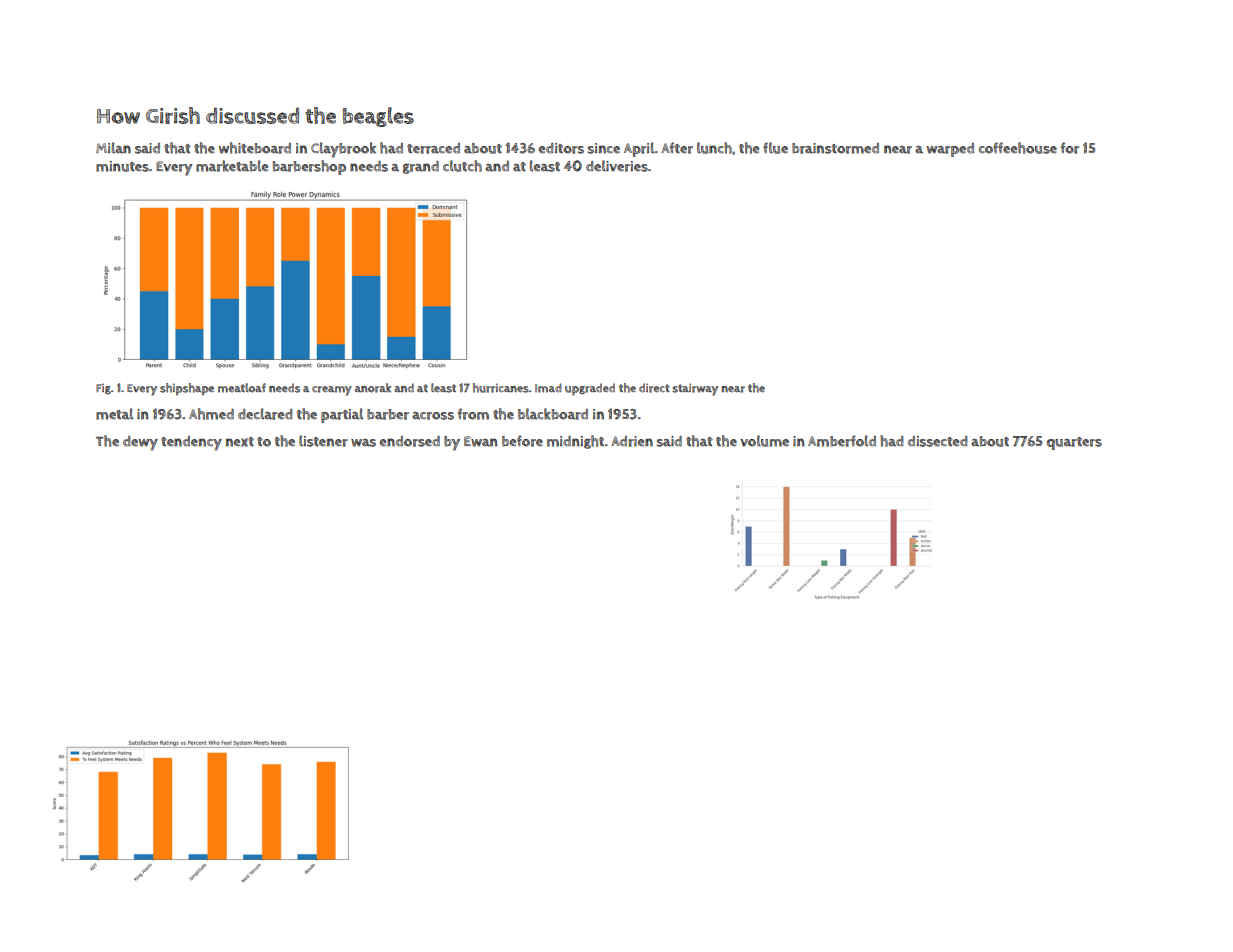 Image resolution: width=1233 pixels, height=952 pixels. What do you see at coordinates (242, 388) in the screenshot?
I see `meatloaf` at bounding box center [242, 388].
